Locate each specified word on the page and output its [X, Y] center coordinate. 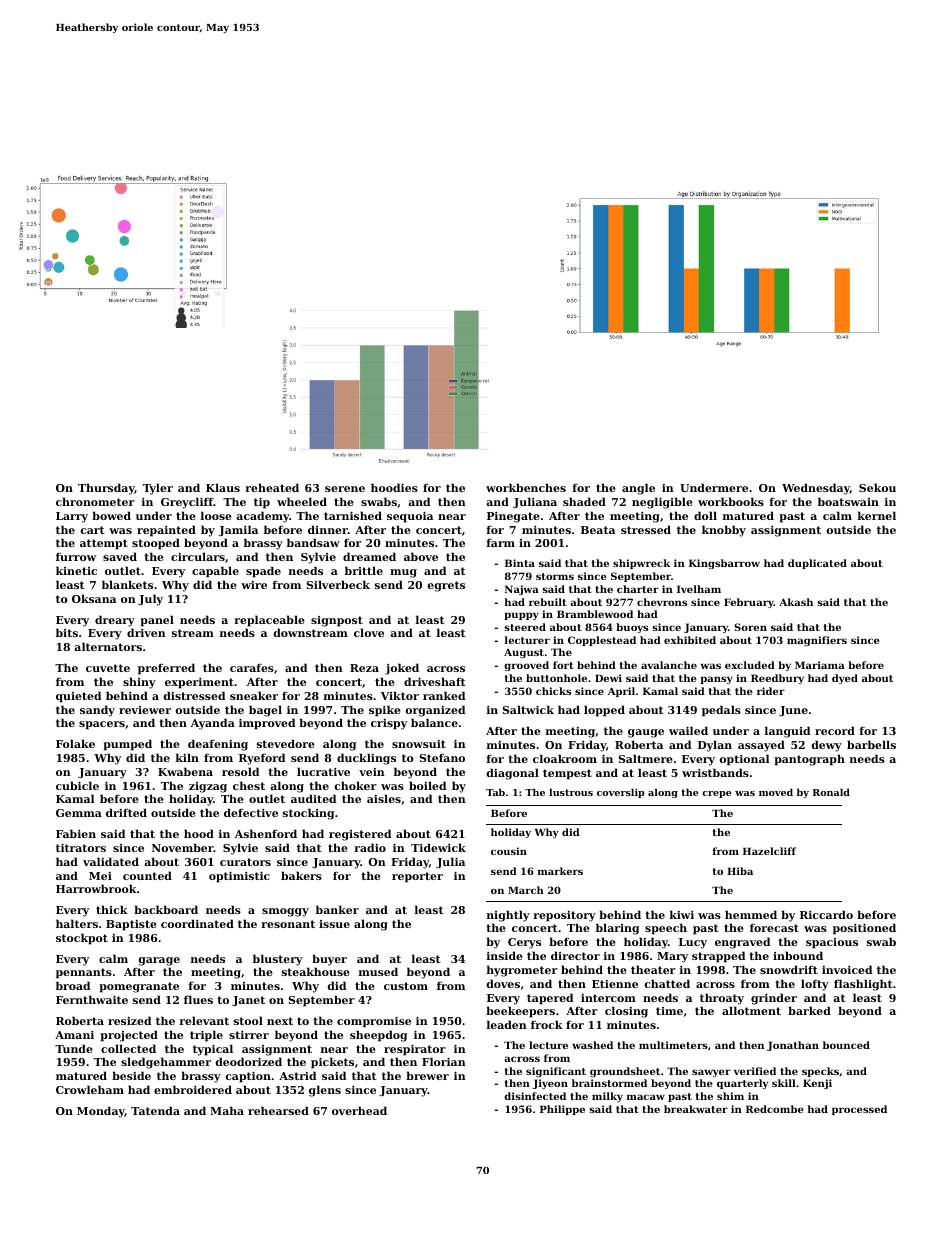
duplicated [817, 564]
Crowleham [90, 1089]
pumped [127, 745]
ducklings [366, 759]
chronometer [95, 501]
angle [638, 489]
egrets [446, 586]
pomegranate [139, 987]
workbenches [526, 487]
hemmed [751, 914]
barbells [871, 744]
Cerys [524, 943]
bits [67, 632]
